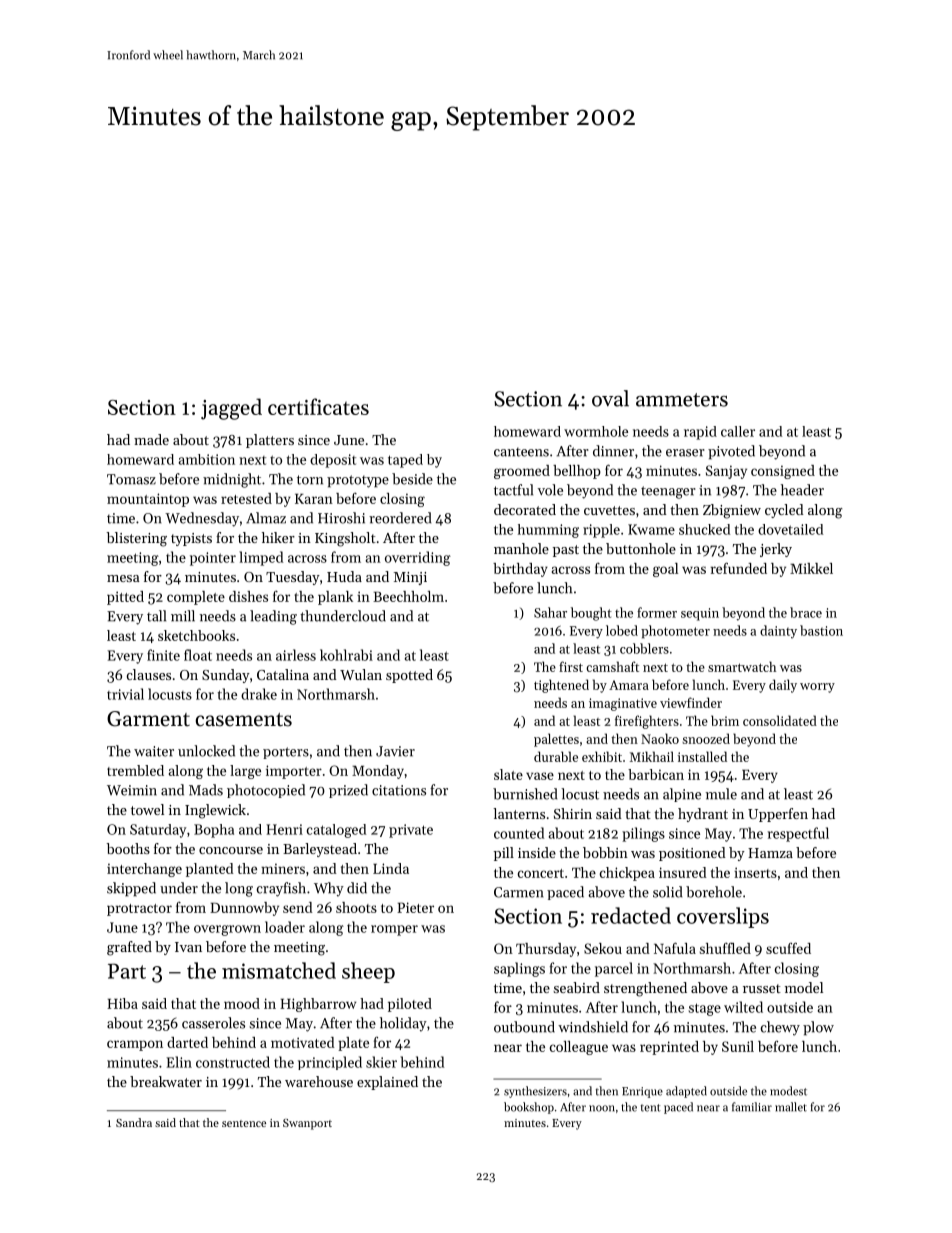 Image resolution: width=952 pixels, height=1233 pixels. Describe the element at coordinates (405, 461) in the page. I see `taped` at that location.
